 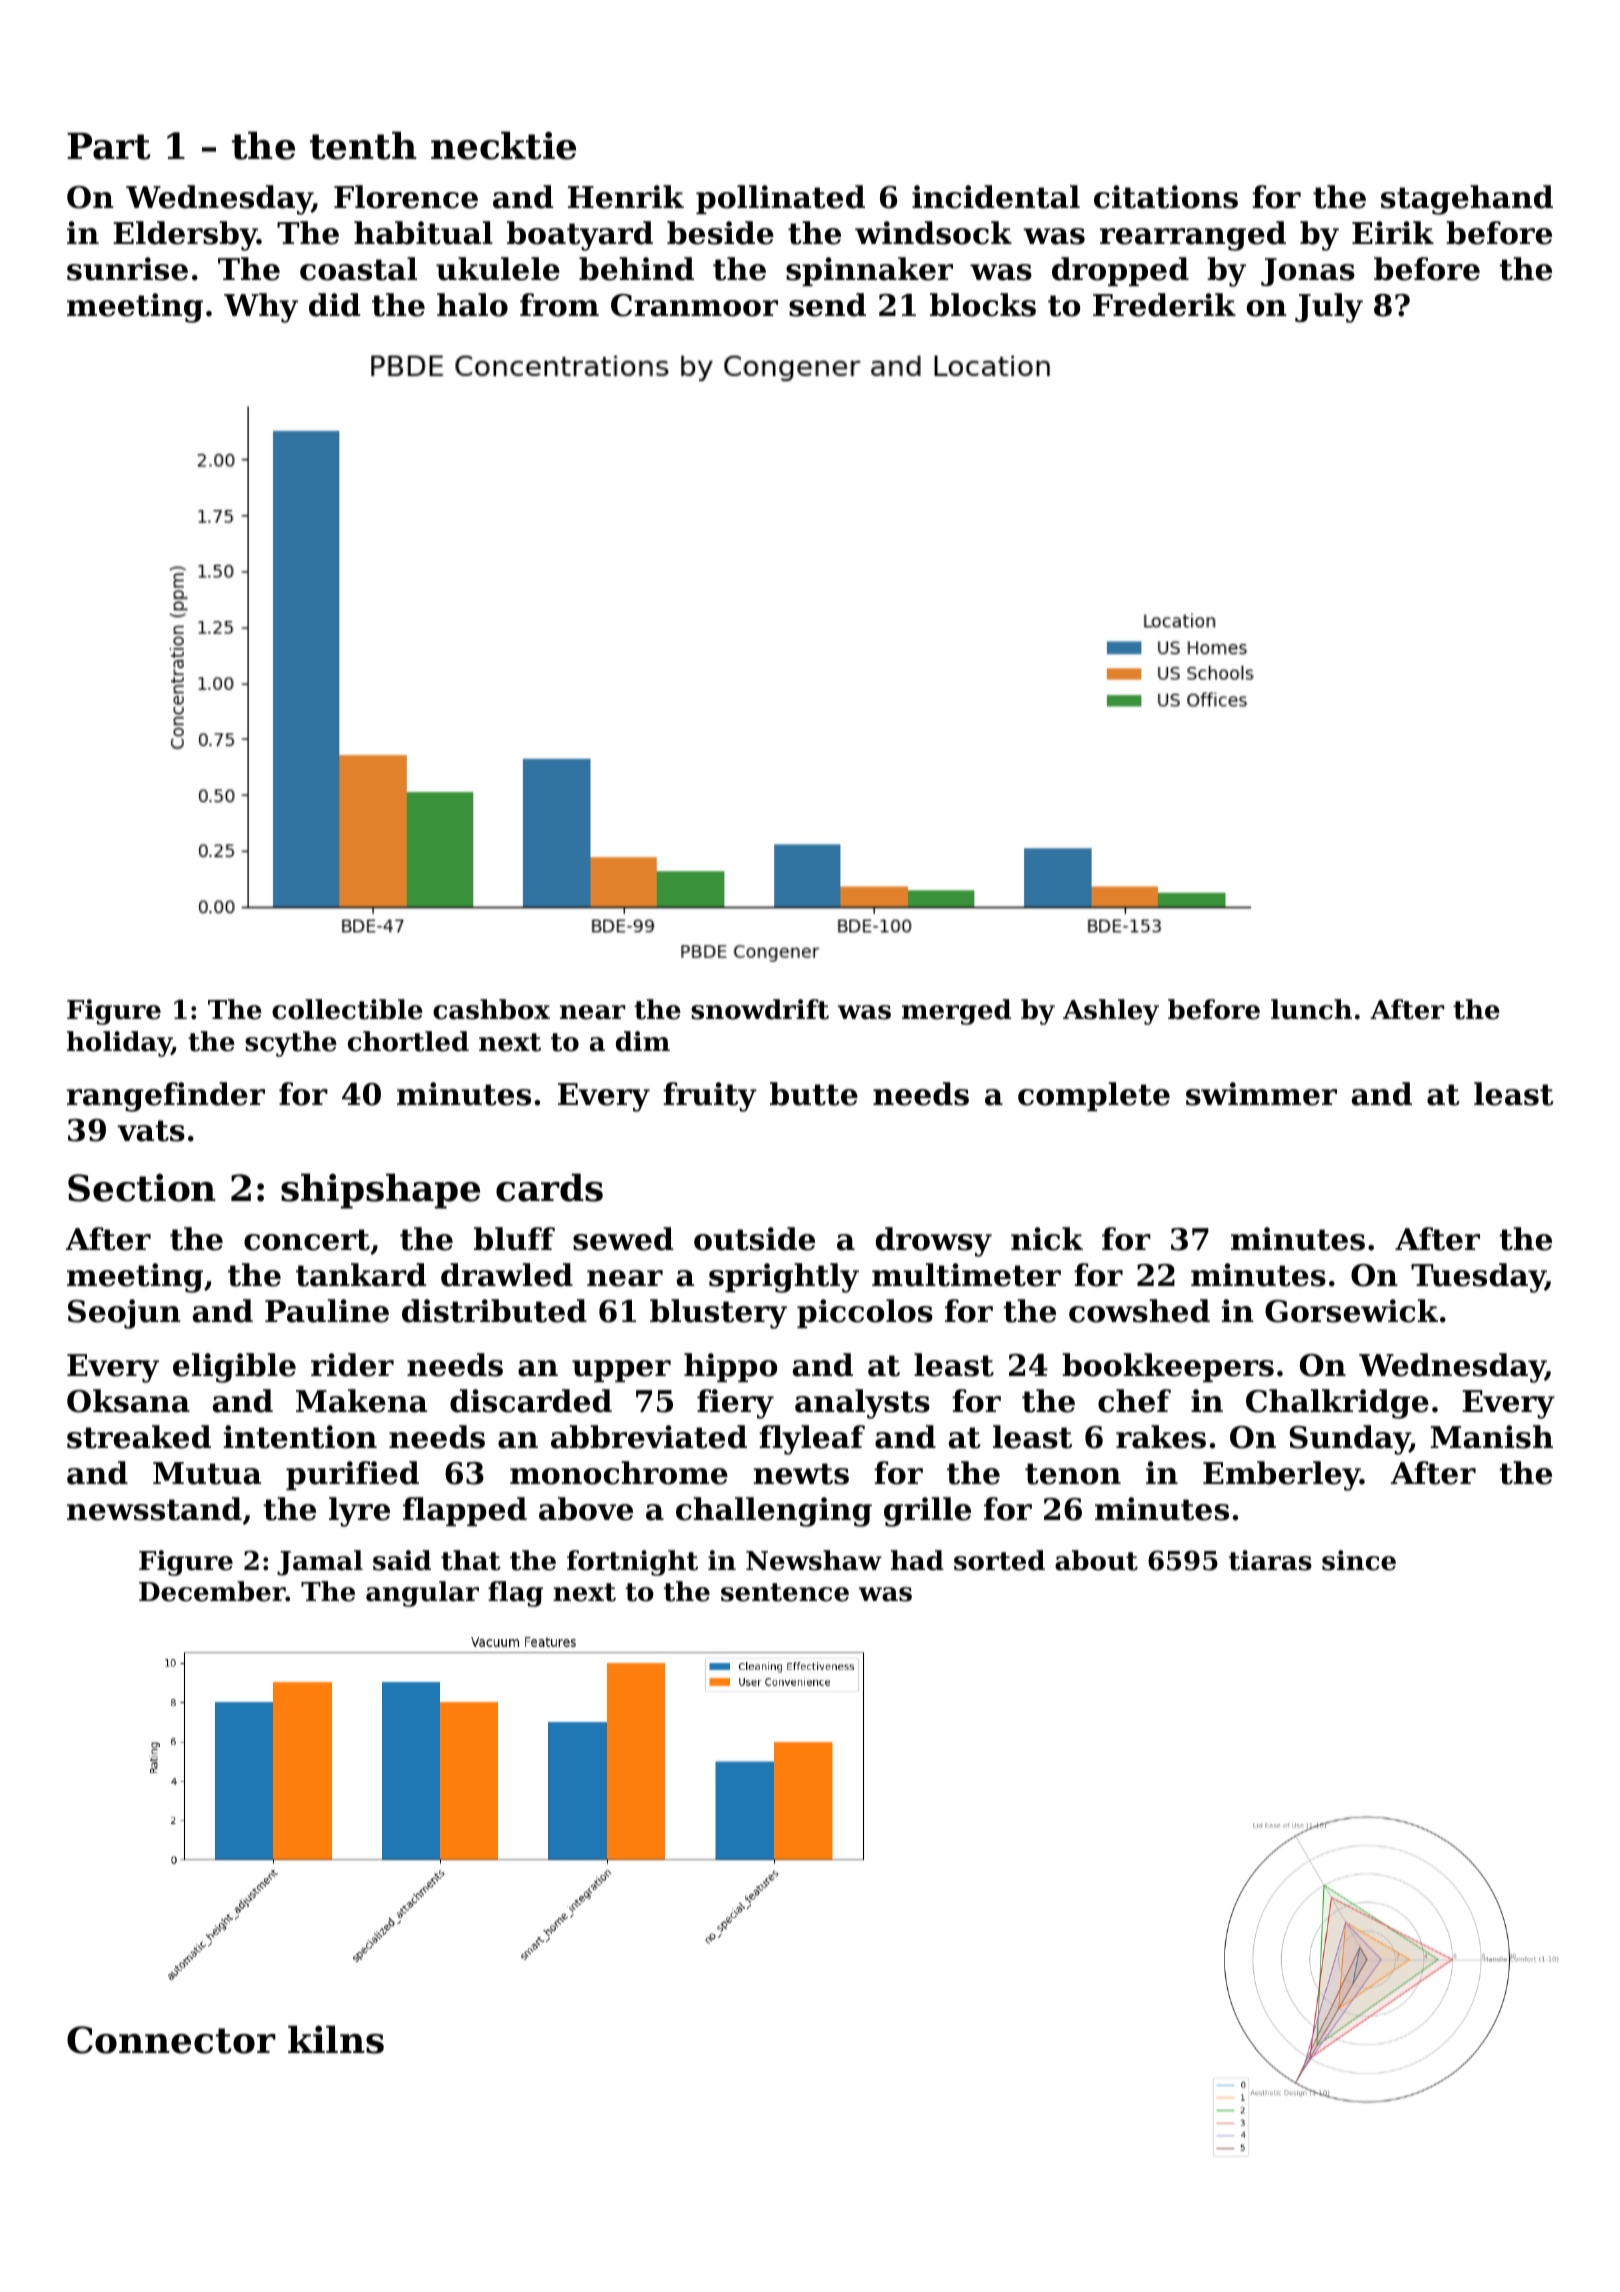 I want to click on drowsy, so click(x=934, y=1242).
